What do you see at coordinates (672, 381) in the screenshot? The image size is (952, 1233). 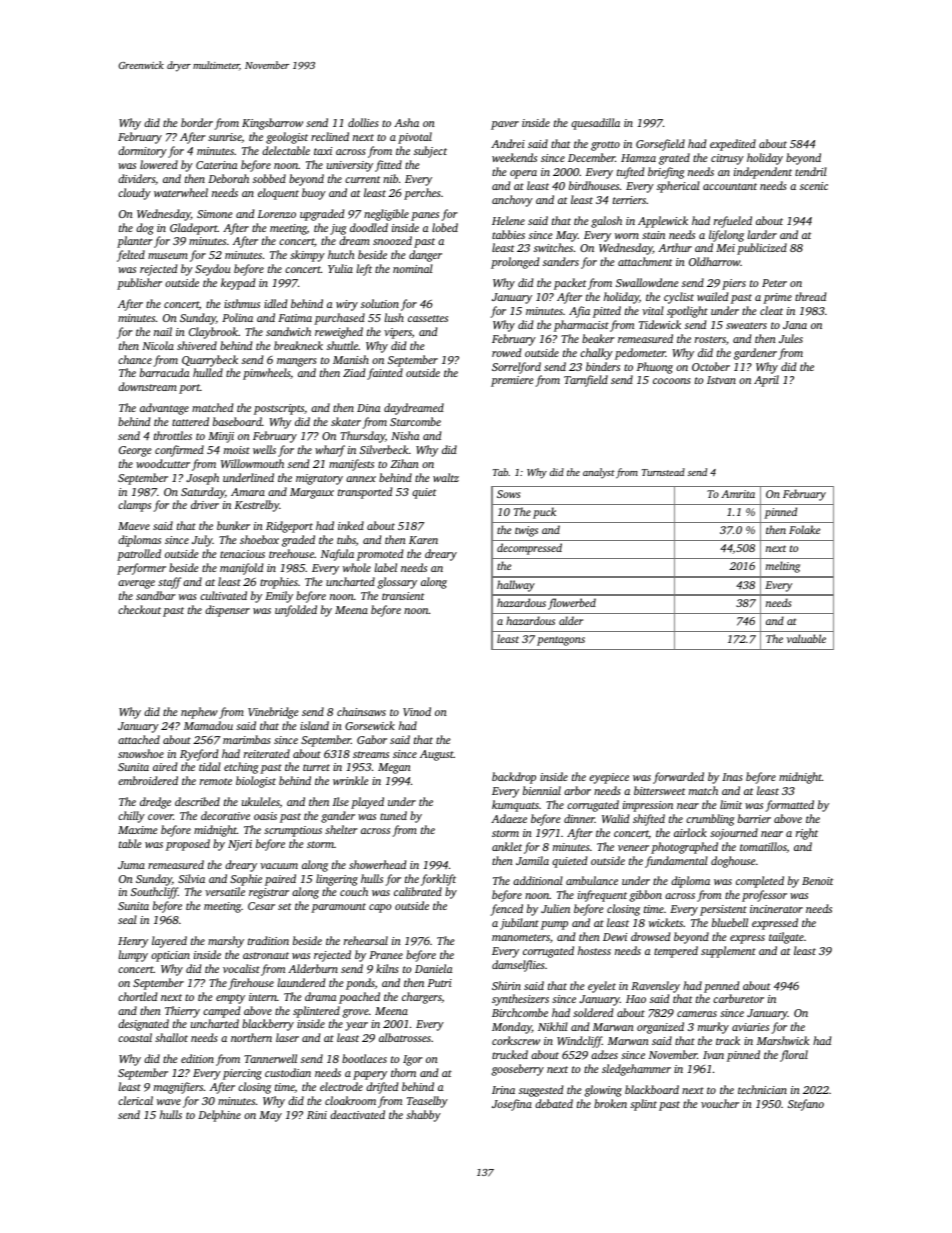 I see `cocoons` at bounding box center [672, 381].
